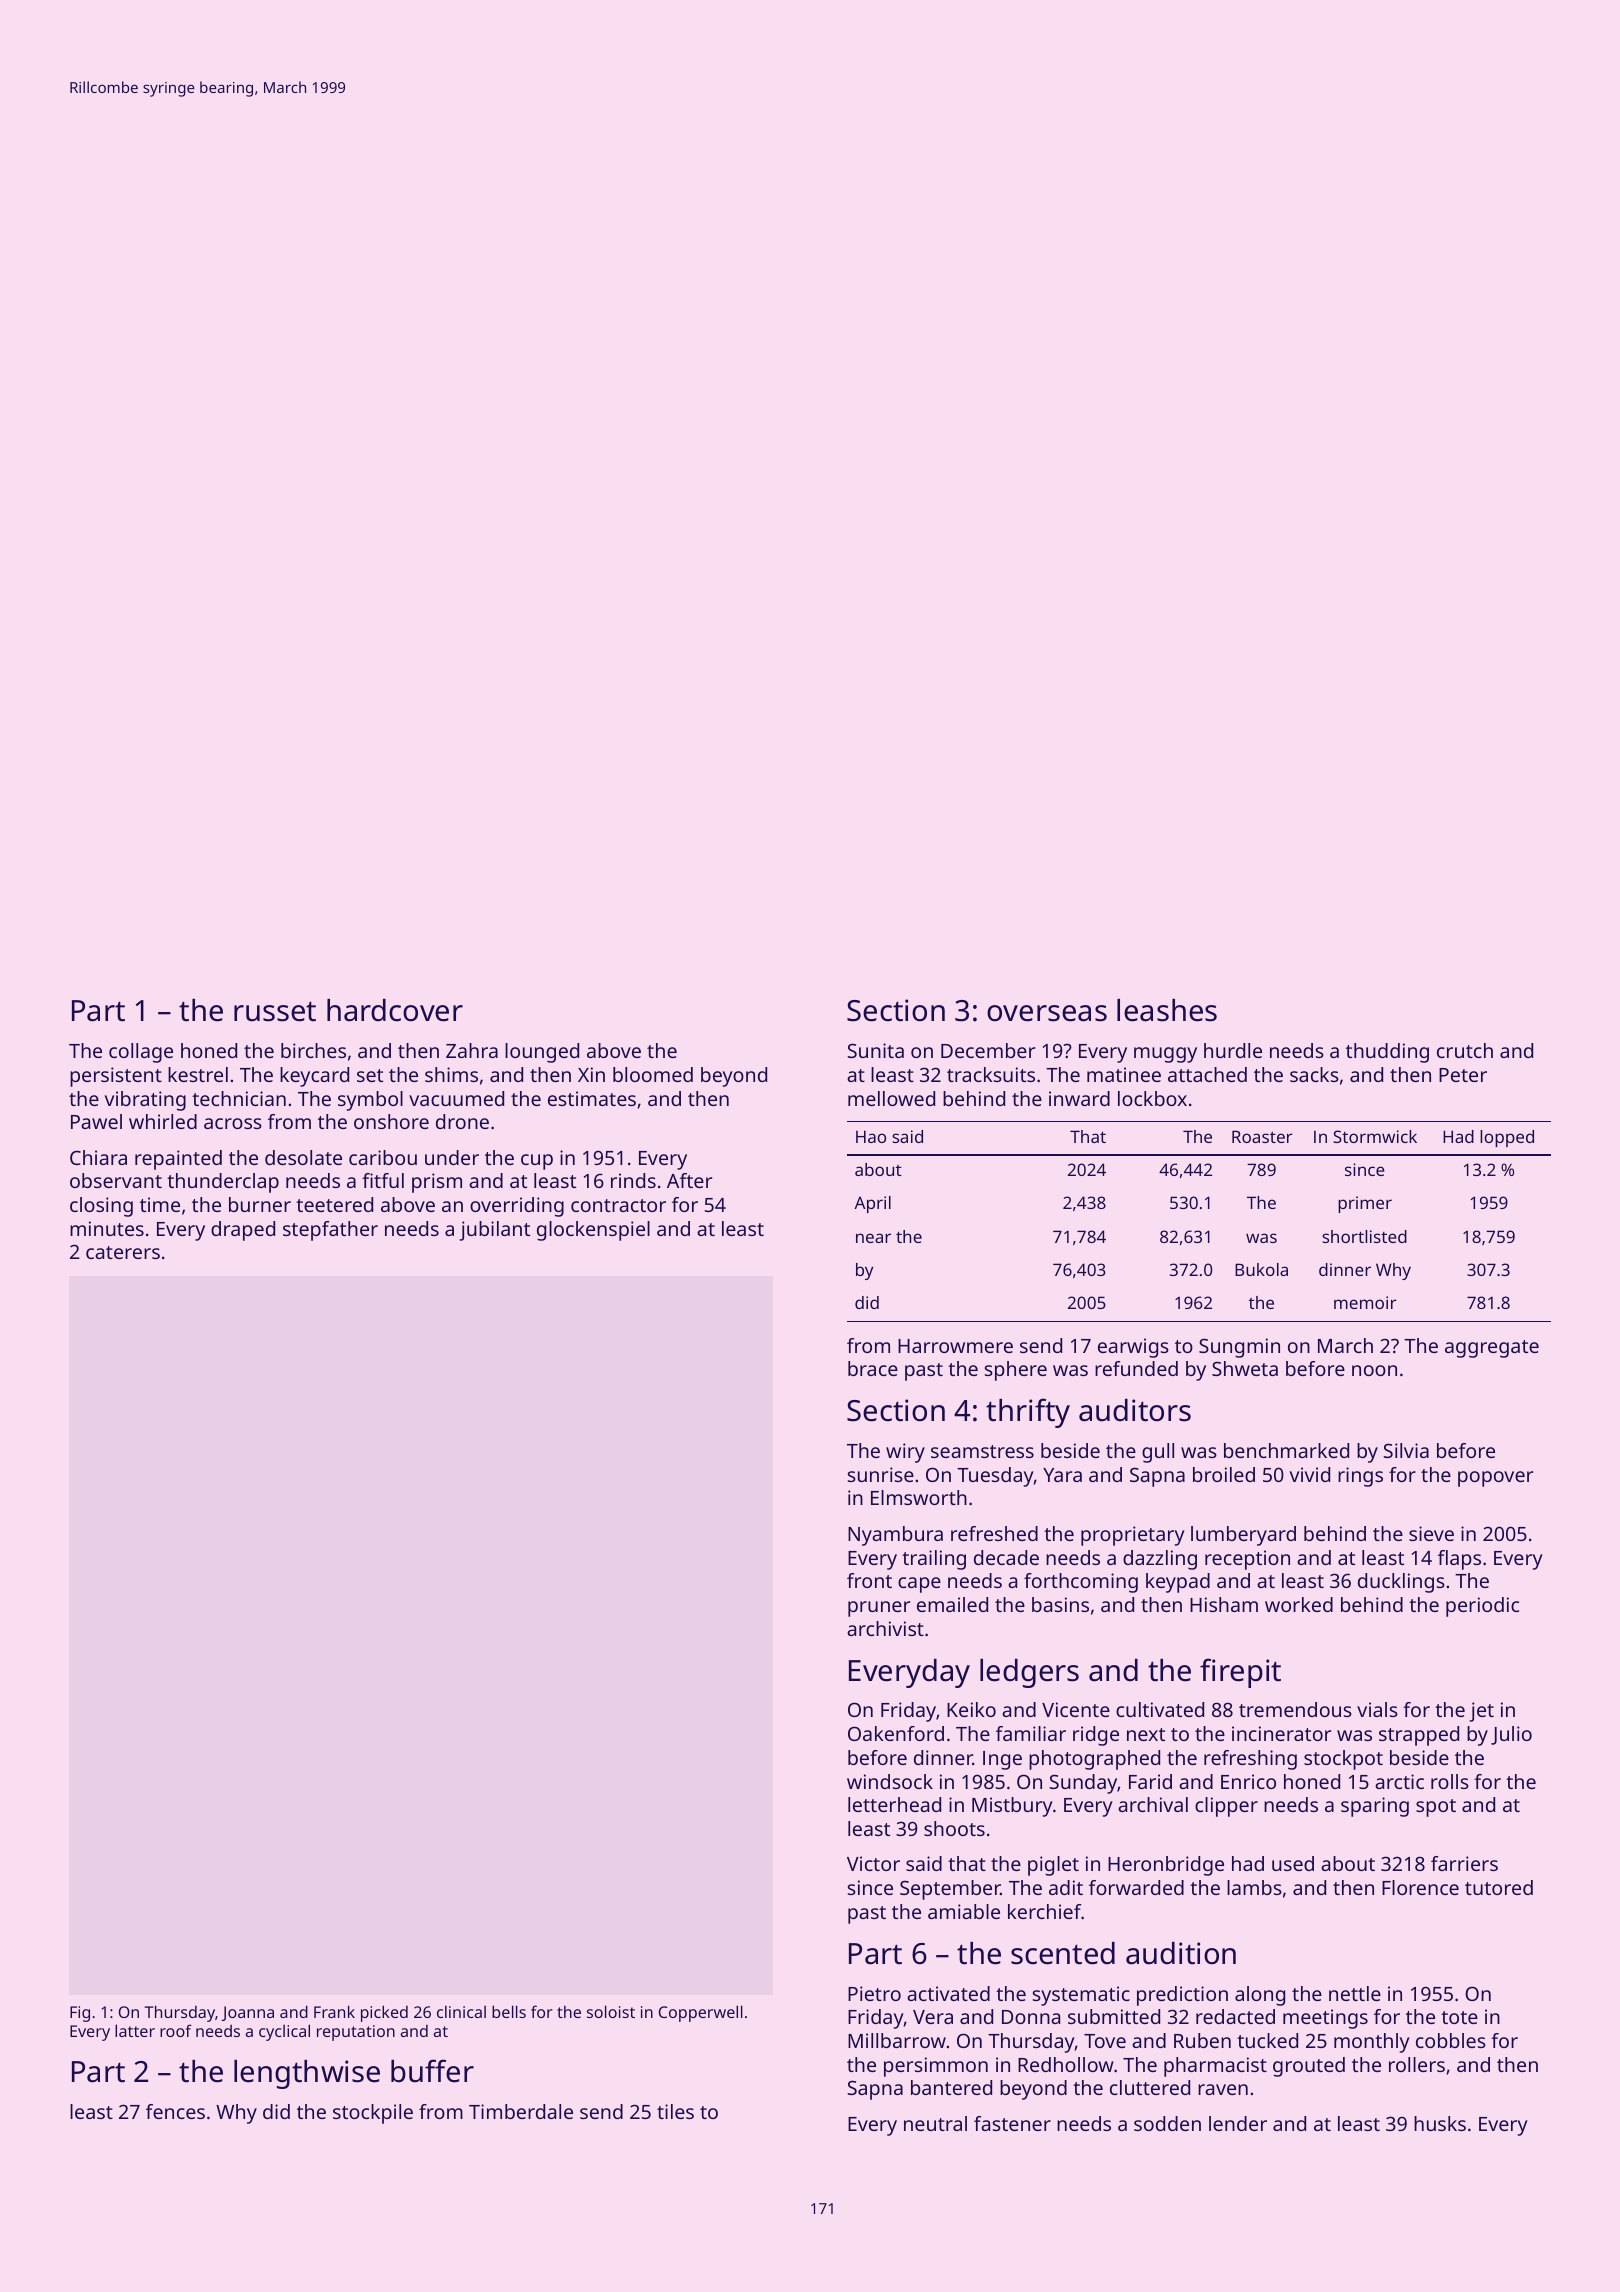 The height and width of the document is (2292, 1620). I want to click on Roaster, so click(1262, 1136).
